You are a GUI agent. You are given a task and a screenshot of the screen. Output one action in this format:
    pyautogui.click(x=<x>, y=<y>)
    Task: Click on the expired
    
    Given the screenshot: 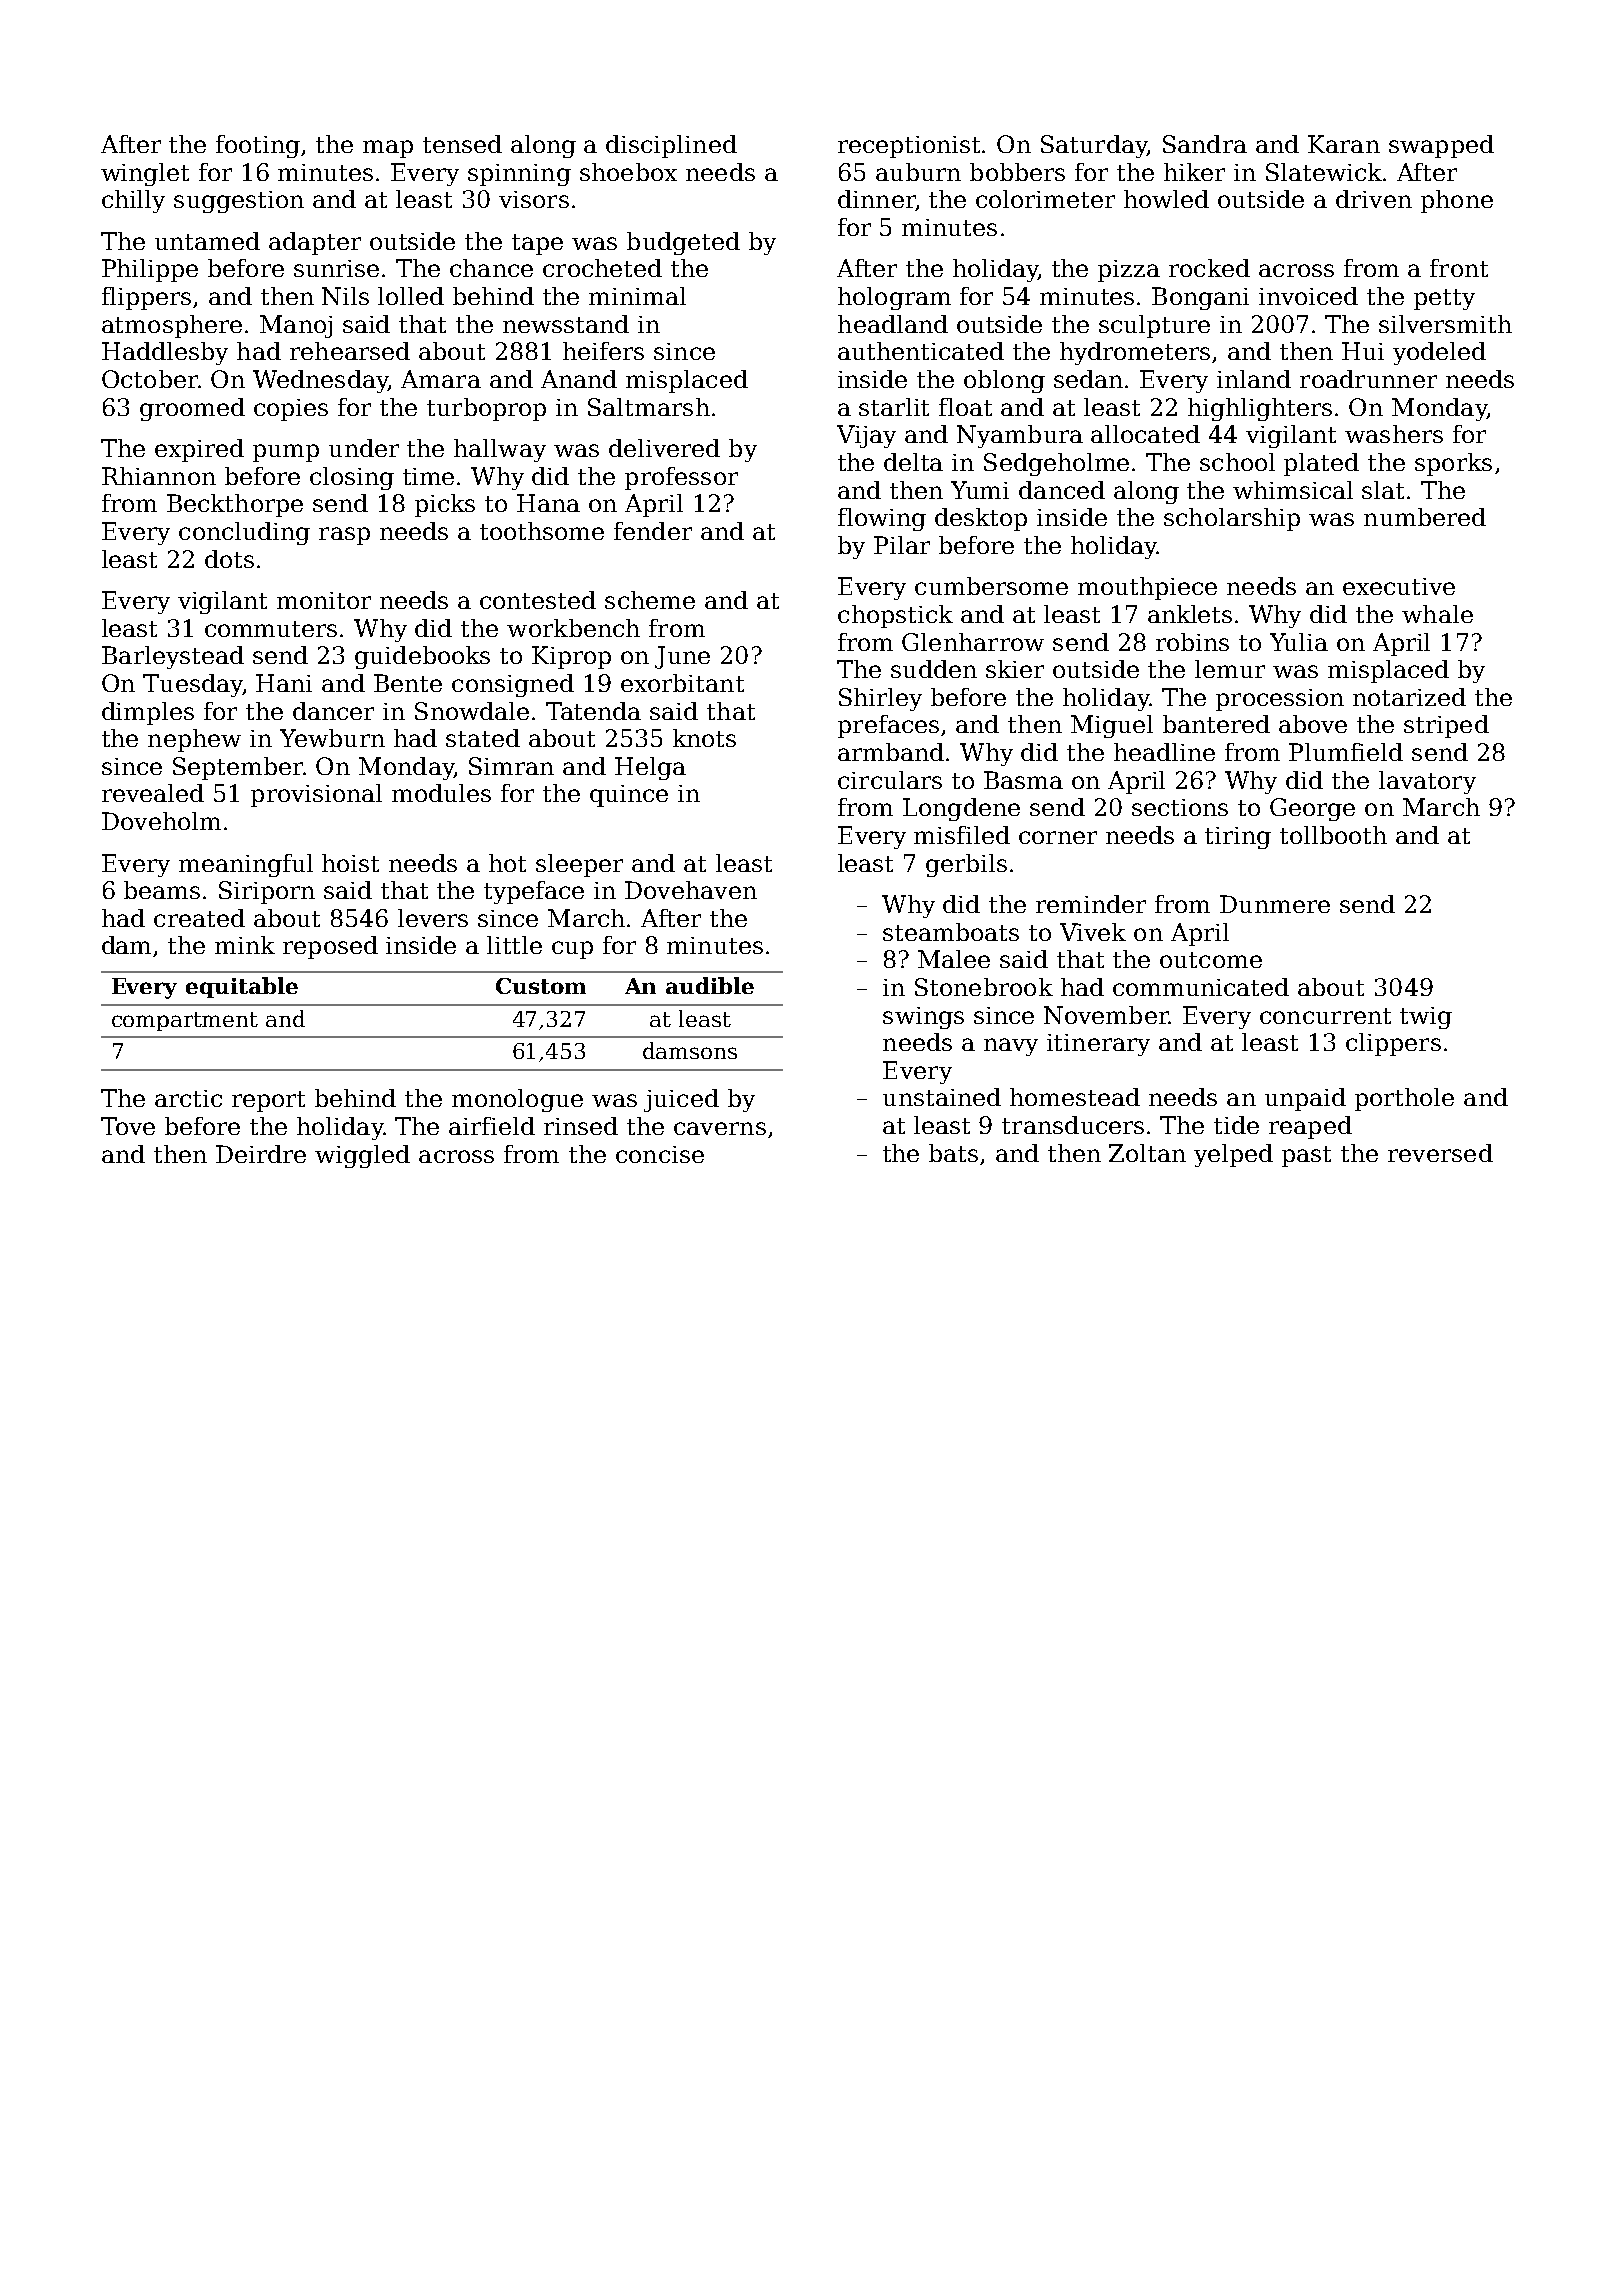 What is the action you would take?
    pyautogui.click(x=199, y=450)
